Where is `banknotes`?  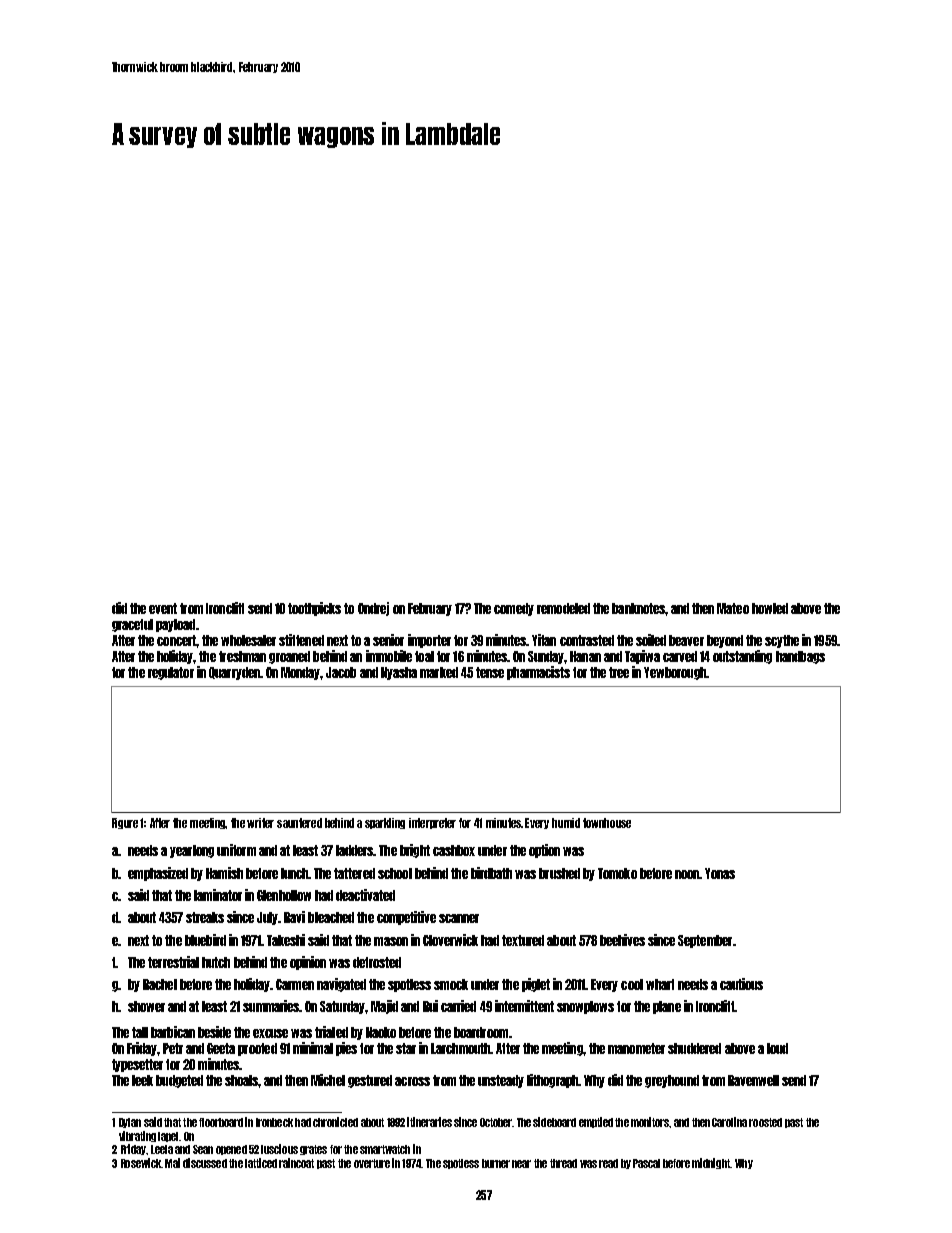
banknotes is located at coordinates (638, 608).
